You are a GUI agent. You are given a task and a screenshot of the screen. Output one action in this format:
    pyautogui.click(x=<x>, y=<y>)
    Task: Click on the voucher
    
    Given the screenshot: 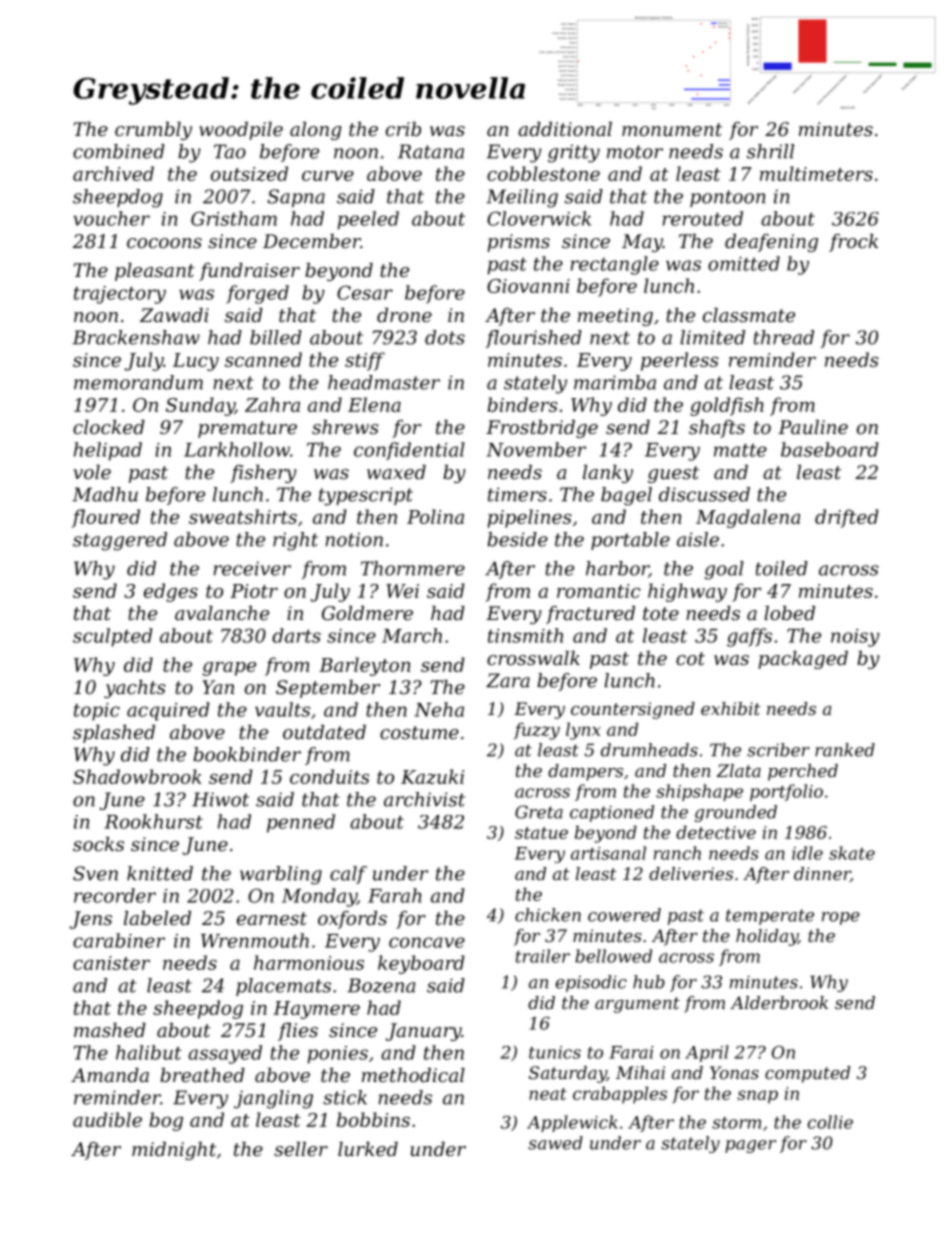 What is the action you would take?
    pyautogui.click(x=111, y=218)
